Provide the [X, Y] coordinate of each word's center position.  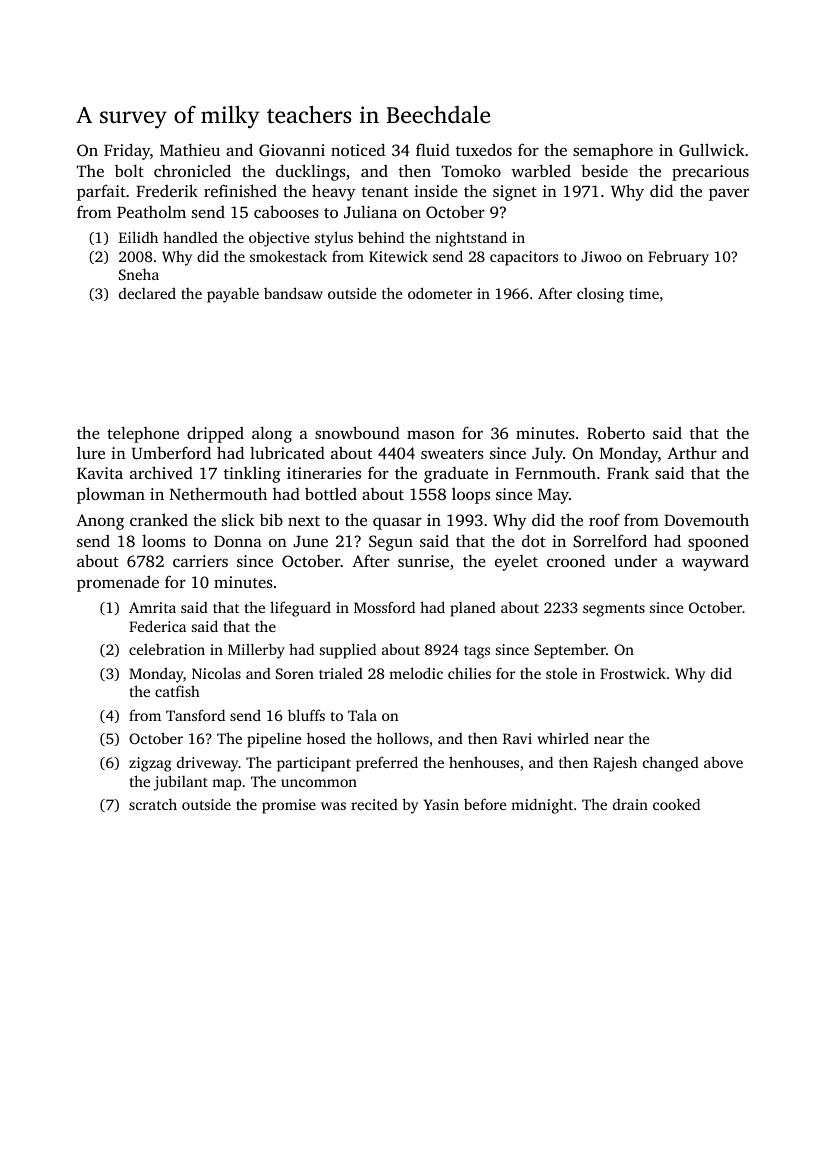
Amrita [152, 607]
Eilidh [138, 237]
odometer [440, 293]
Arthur [692, 452]
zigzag [150, 764]
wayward [715, 563]
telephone [143, 434]
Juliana [370, 211]
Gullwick [712, 150]
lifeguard [300, 609]
